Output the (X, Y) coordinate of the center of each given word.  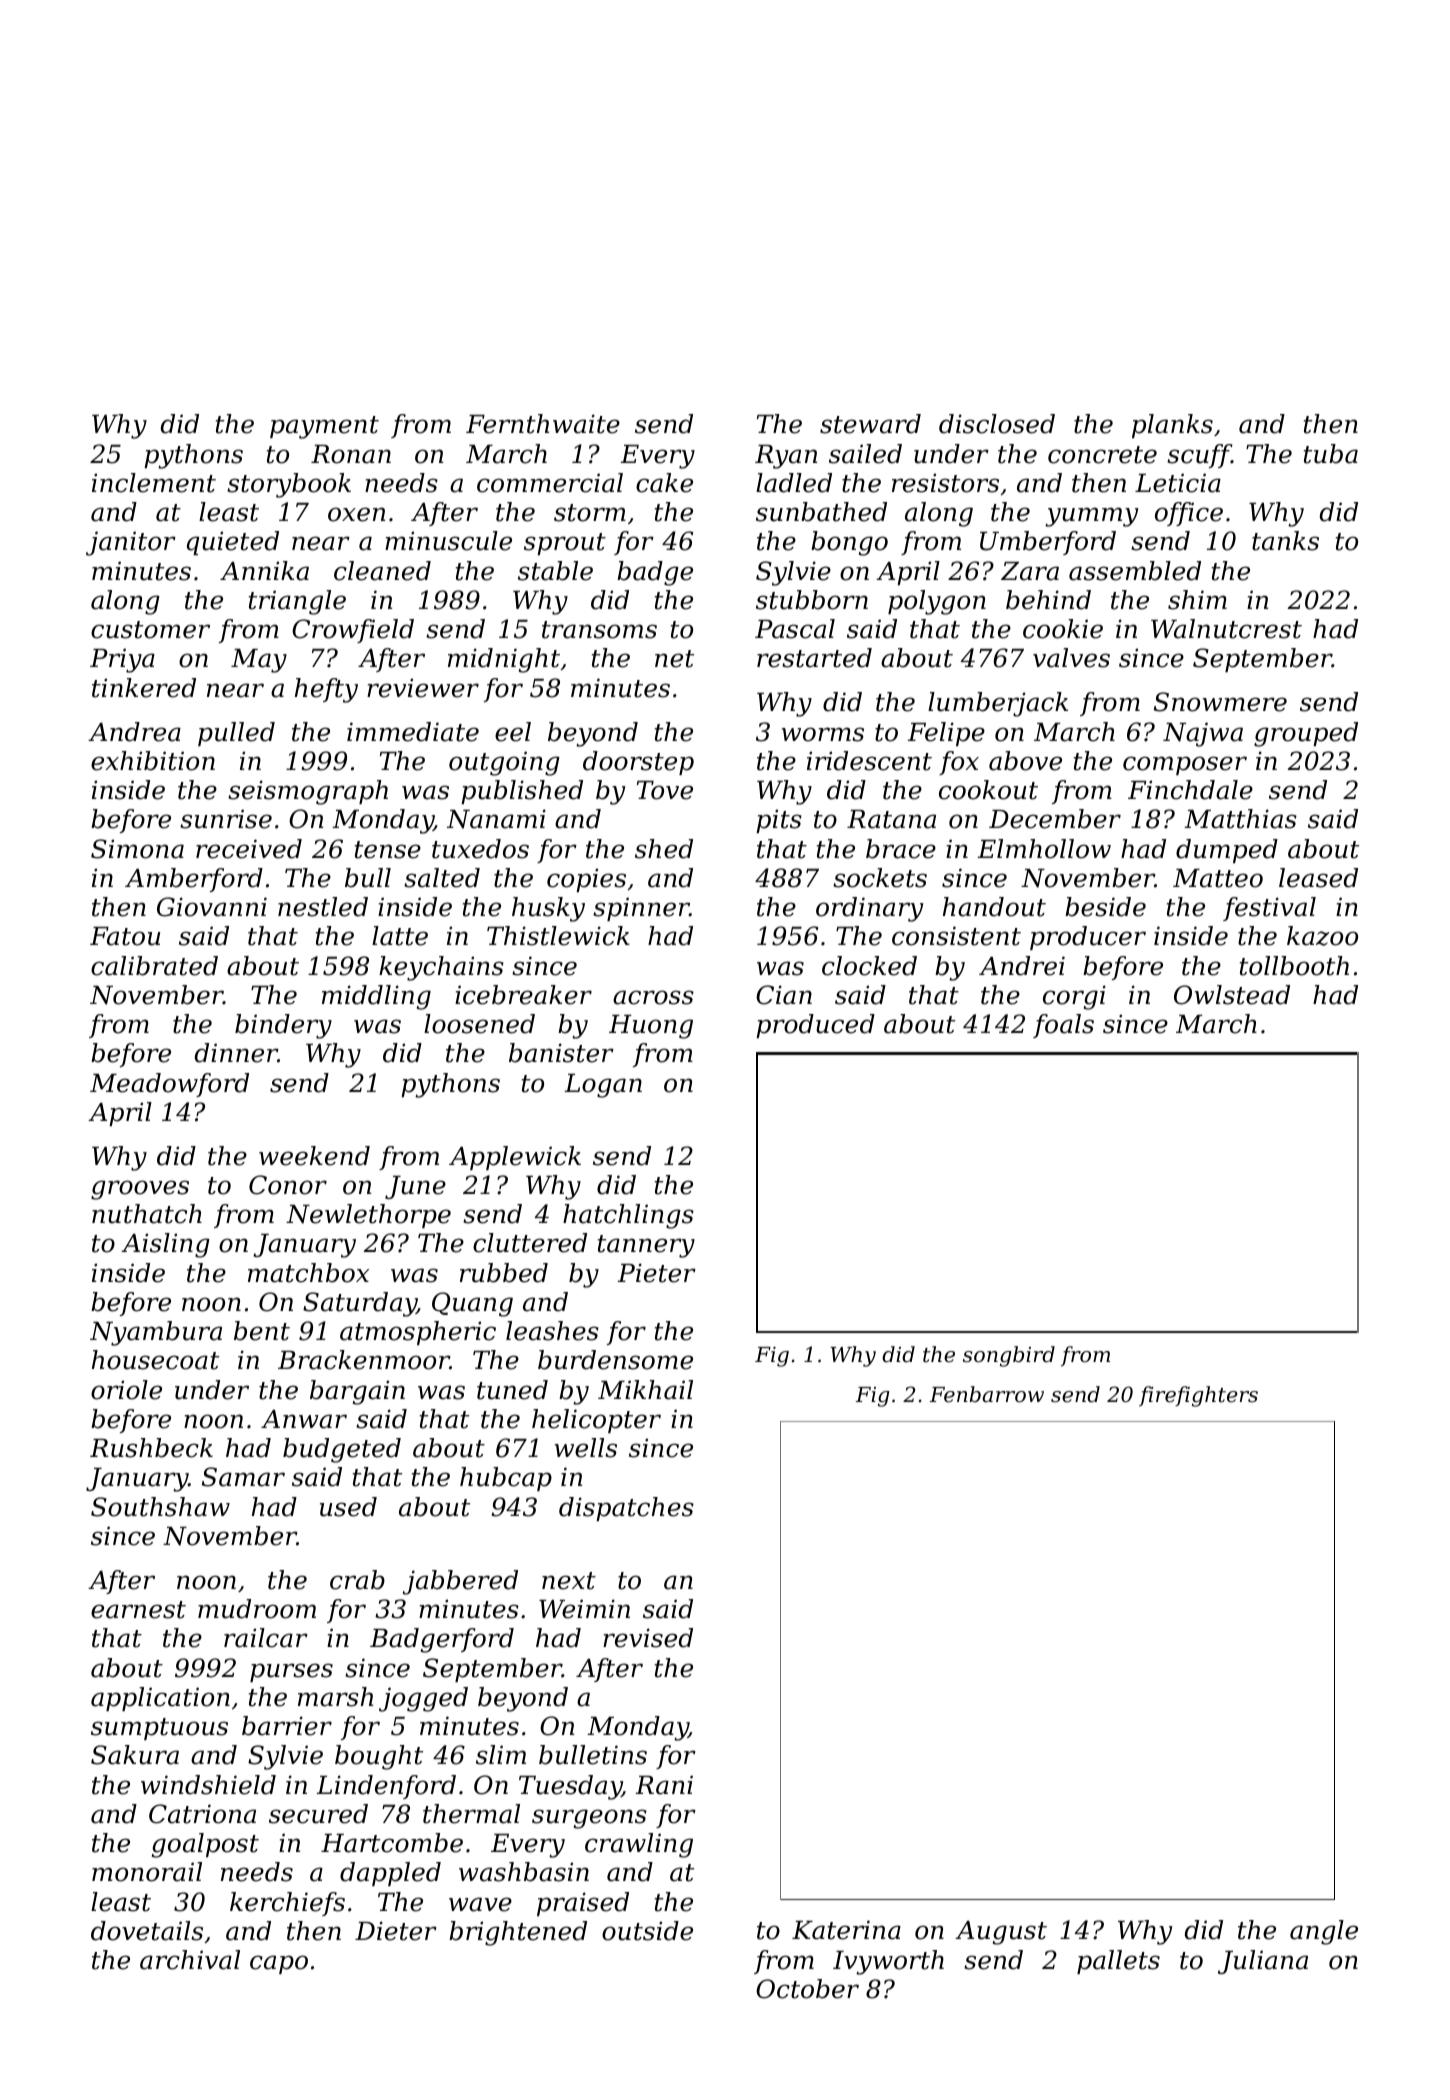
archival (190, 1960)
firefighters (1198, 1396)
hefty (326, 690)
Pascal (795, 629)
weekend (314, 1156)
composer (1185, 765)
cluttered (530, 1243)
